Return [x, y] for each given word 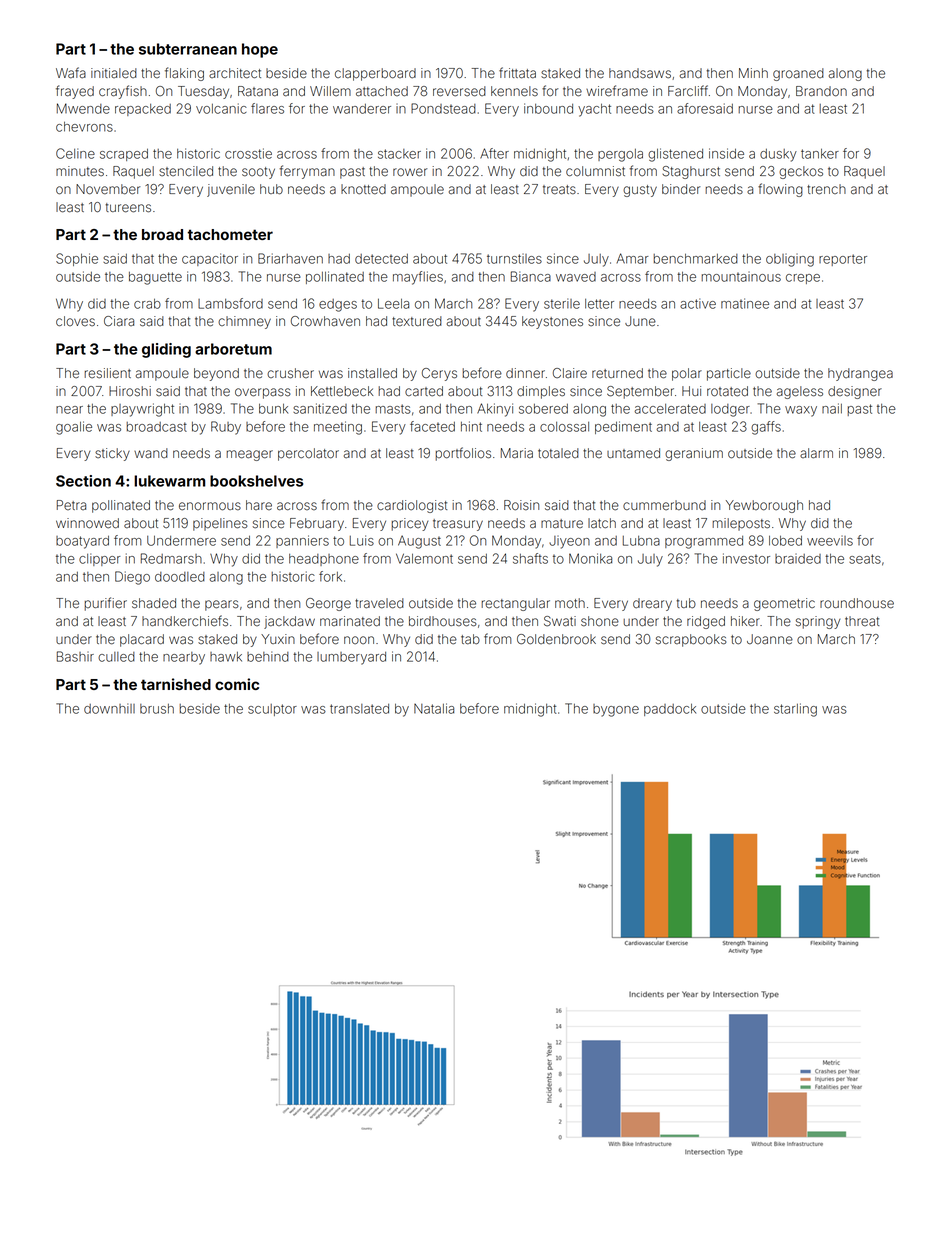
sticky [112, 454]
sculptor [272, 710]
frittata [517, 73]
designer [855, 392]
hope [260, 50]
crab [147, 304]
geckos [801, 172]
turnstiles [514, 259]
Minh [753, 73]
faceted [432, 426]
